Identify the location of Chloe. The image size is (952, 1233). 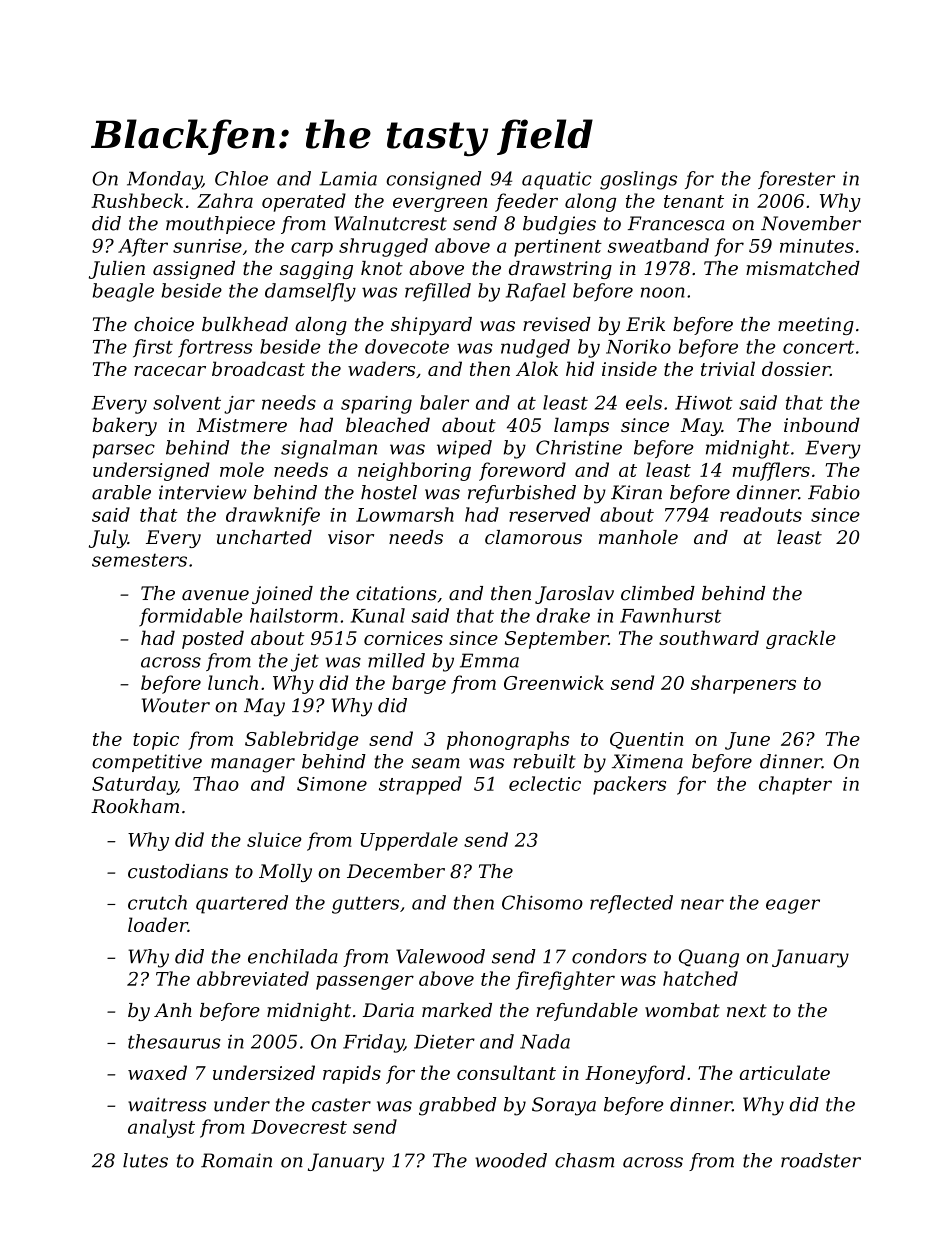
(241, 178).
